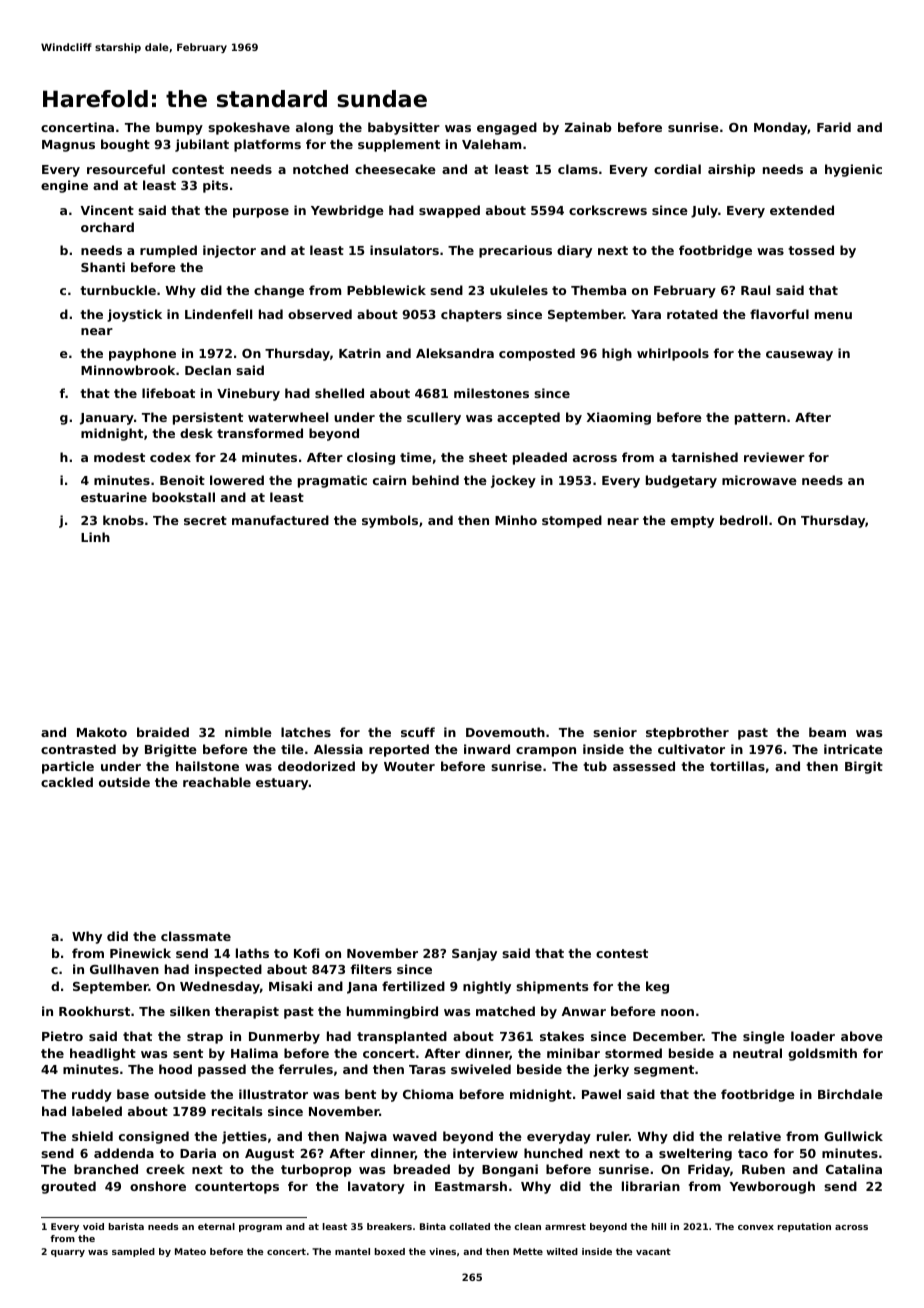 The height and width of the screenshot is (1308, 924). I want to click on jockey, so click(513, 481).
